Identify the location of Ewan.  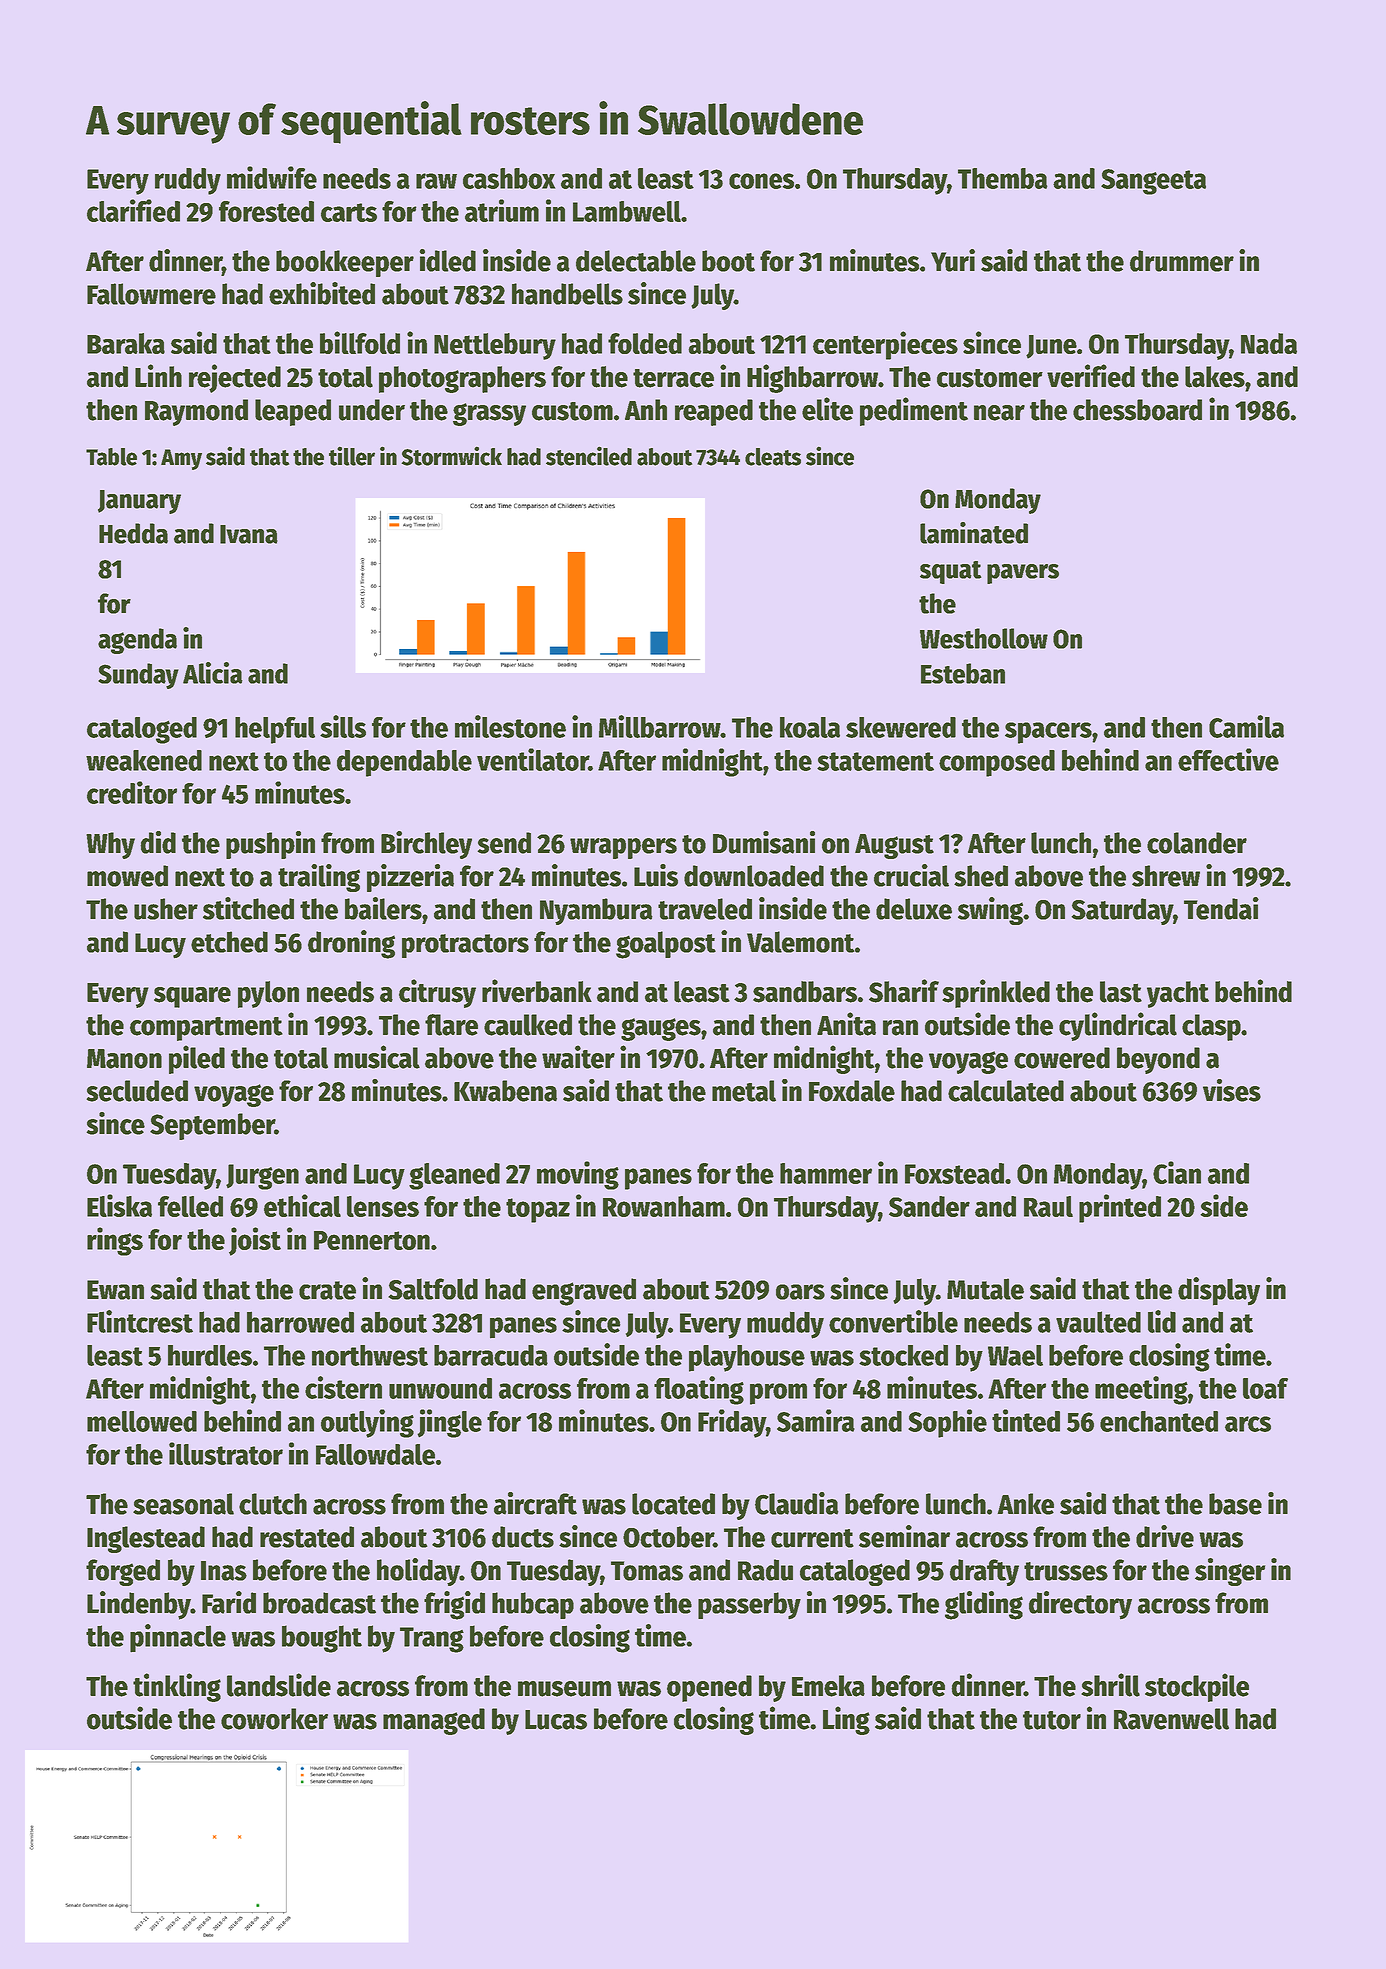
(115, 1290).
